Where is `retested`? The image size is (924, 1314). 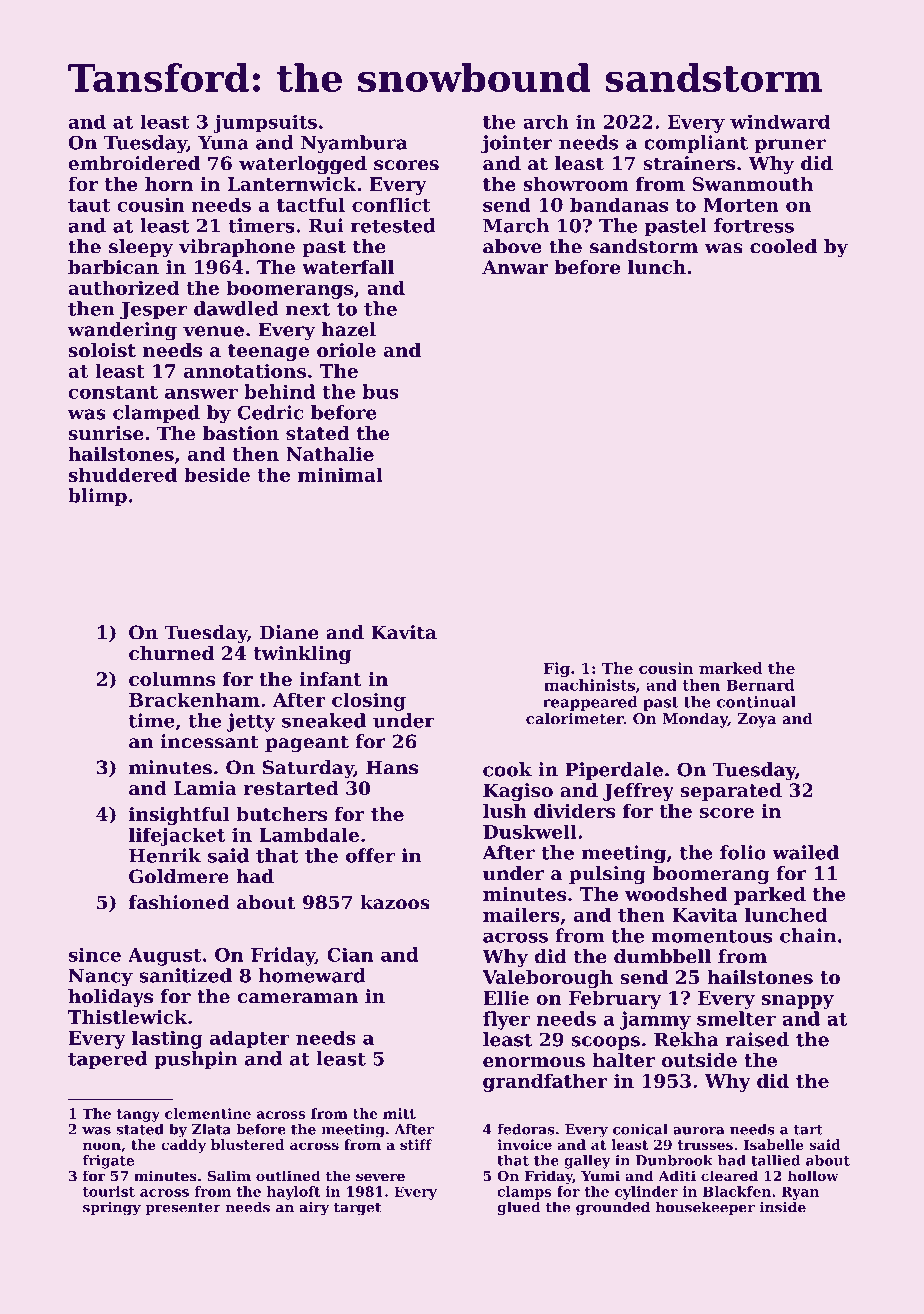
retested is located at coordinates (393, 225).
